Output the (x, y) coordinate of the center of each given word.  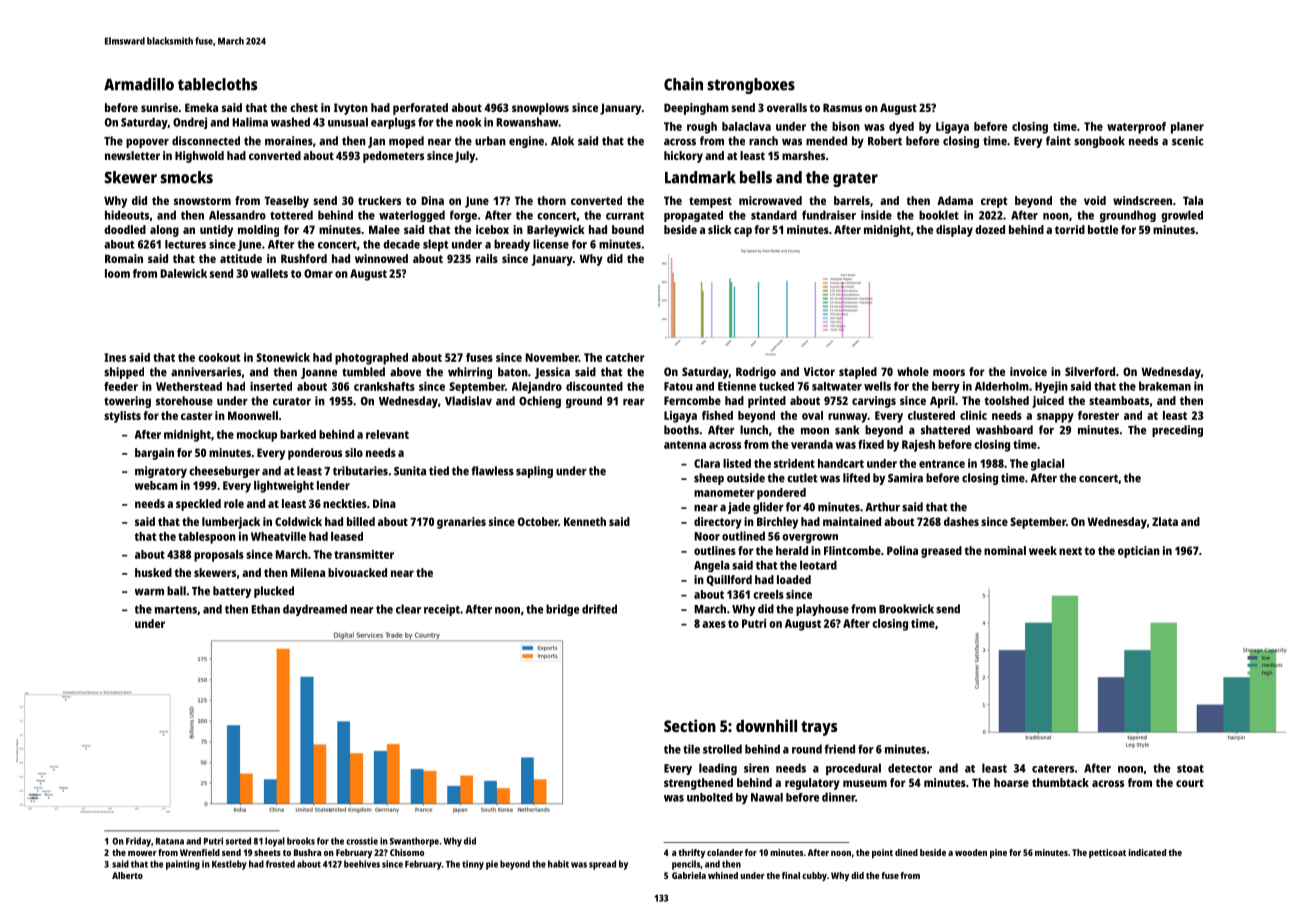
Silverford (1090, 371)
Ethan (265, 609)
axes (714, 624)
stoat (1190, 769)
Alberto (127, 875)
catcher (625, 357)
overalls (787, 107)
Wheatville (278, 536)
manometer (724, 493)
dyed (901, 128)
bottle (1103, 229)
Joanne (319, 373)
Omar (318, 273)
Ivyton (351, 109)
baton (513, 372)
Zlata (1165, 521)
